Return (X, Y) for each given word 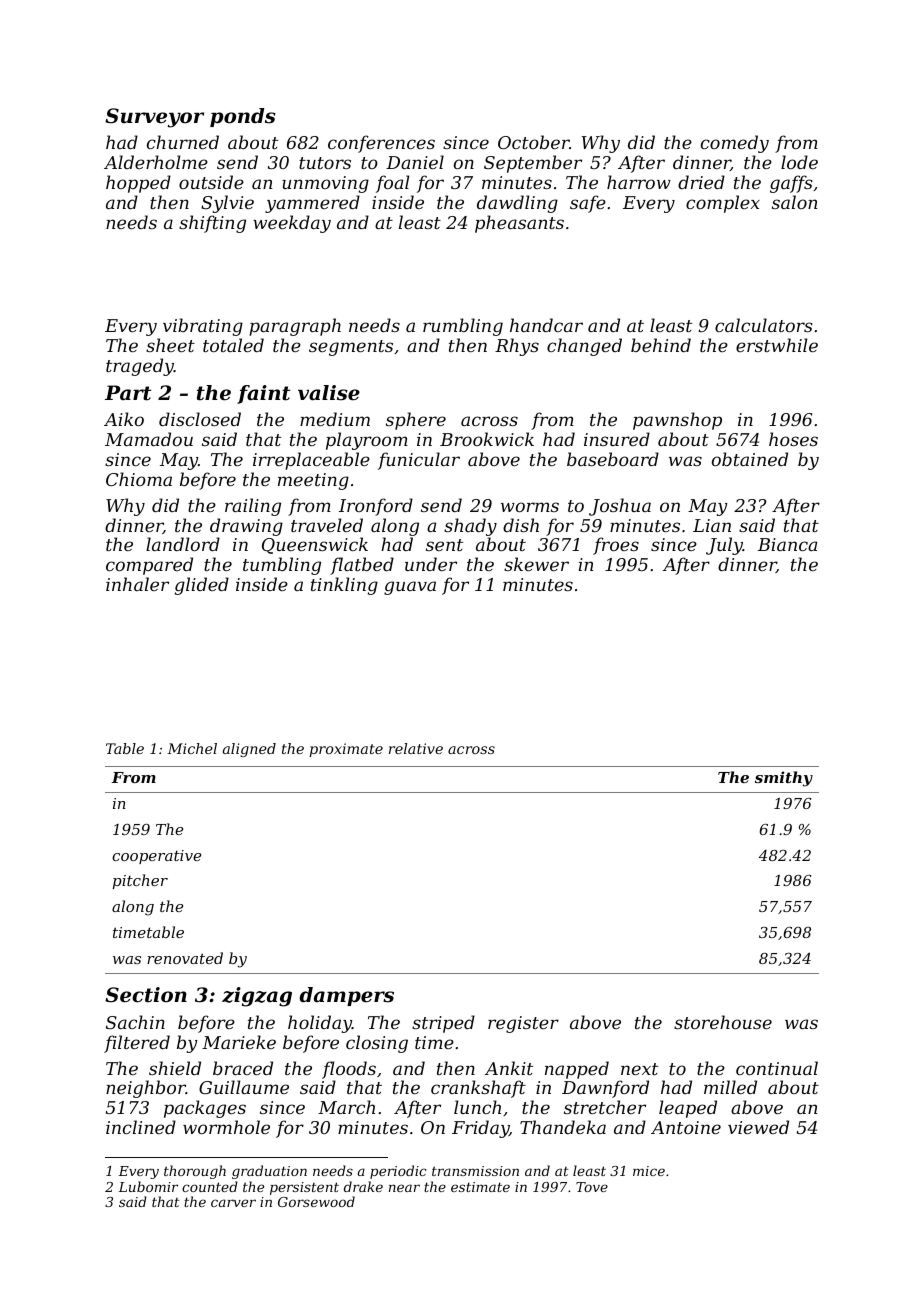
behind (661, 345)
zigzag (257, 997)
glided (202, 586)
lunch (477, 1107)
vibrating (203, 327)
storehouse (723, 1022)
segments (351, 348)
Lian (712, 525)
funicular (419, 461)
